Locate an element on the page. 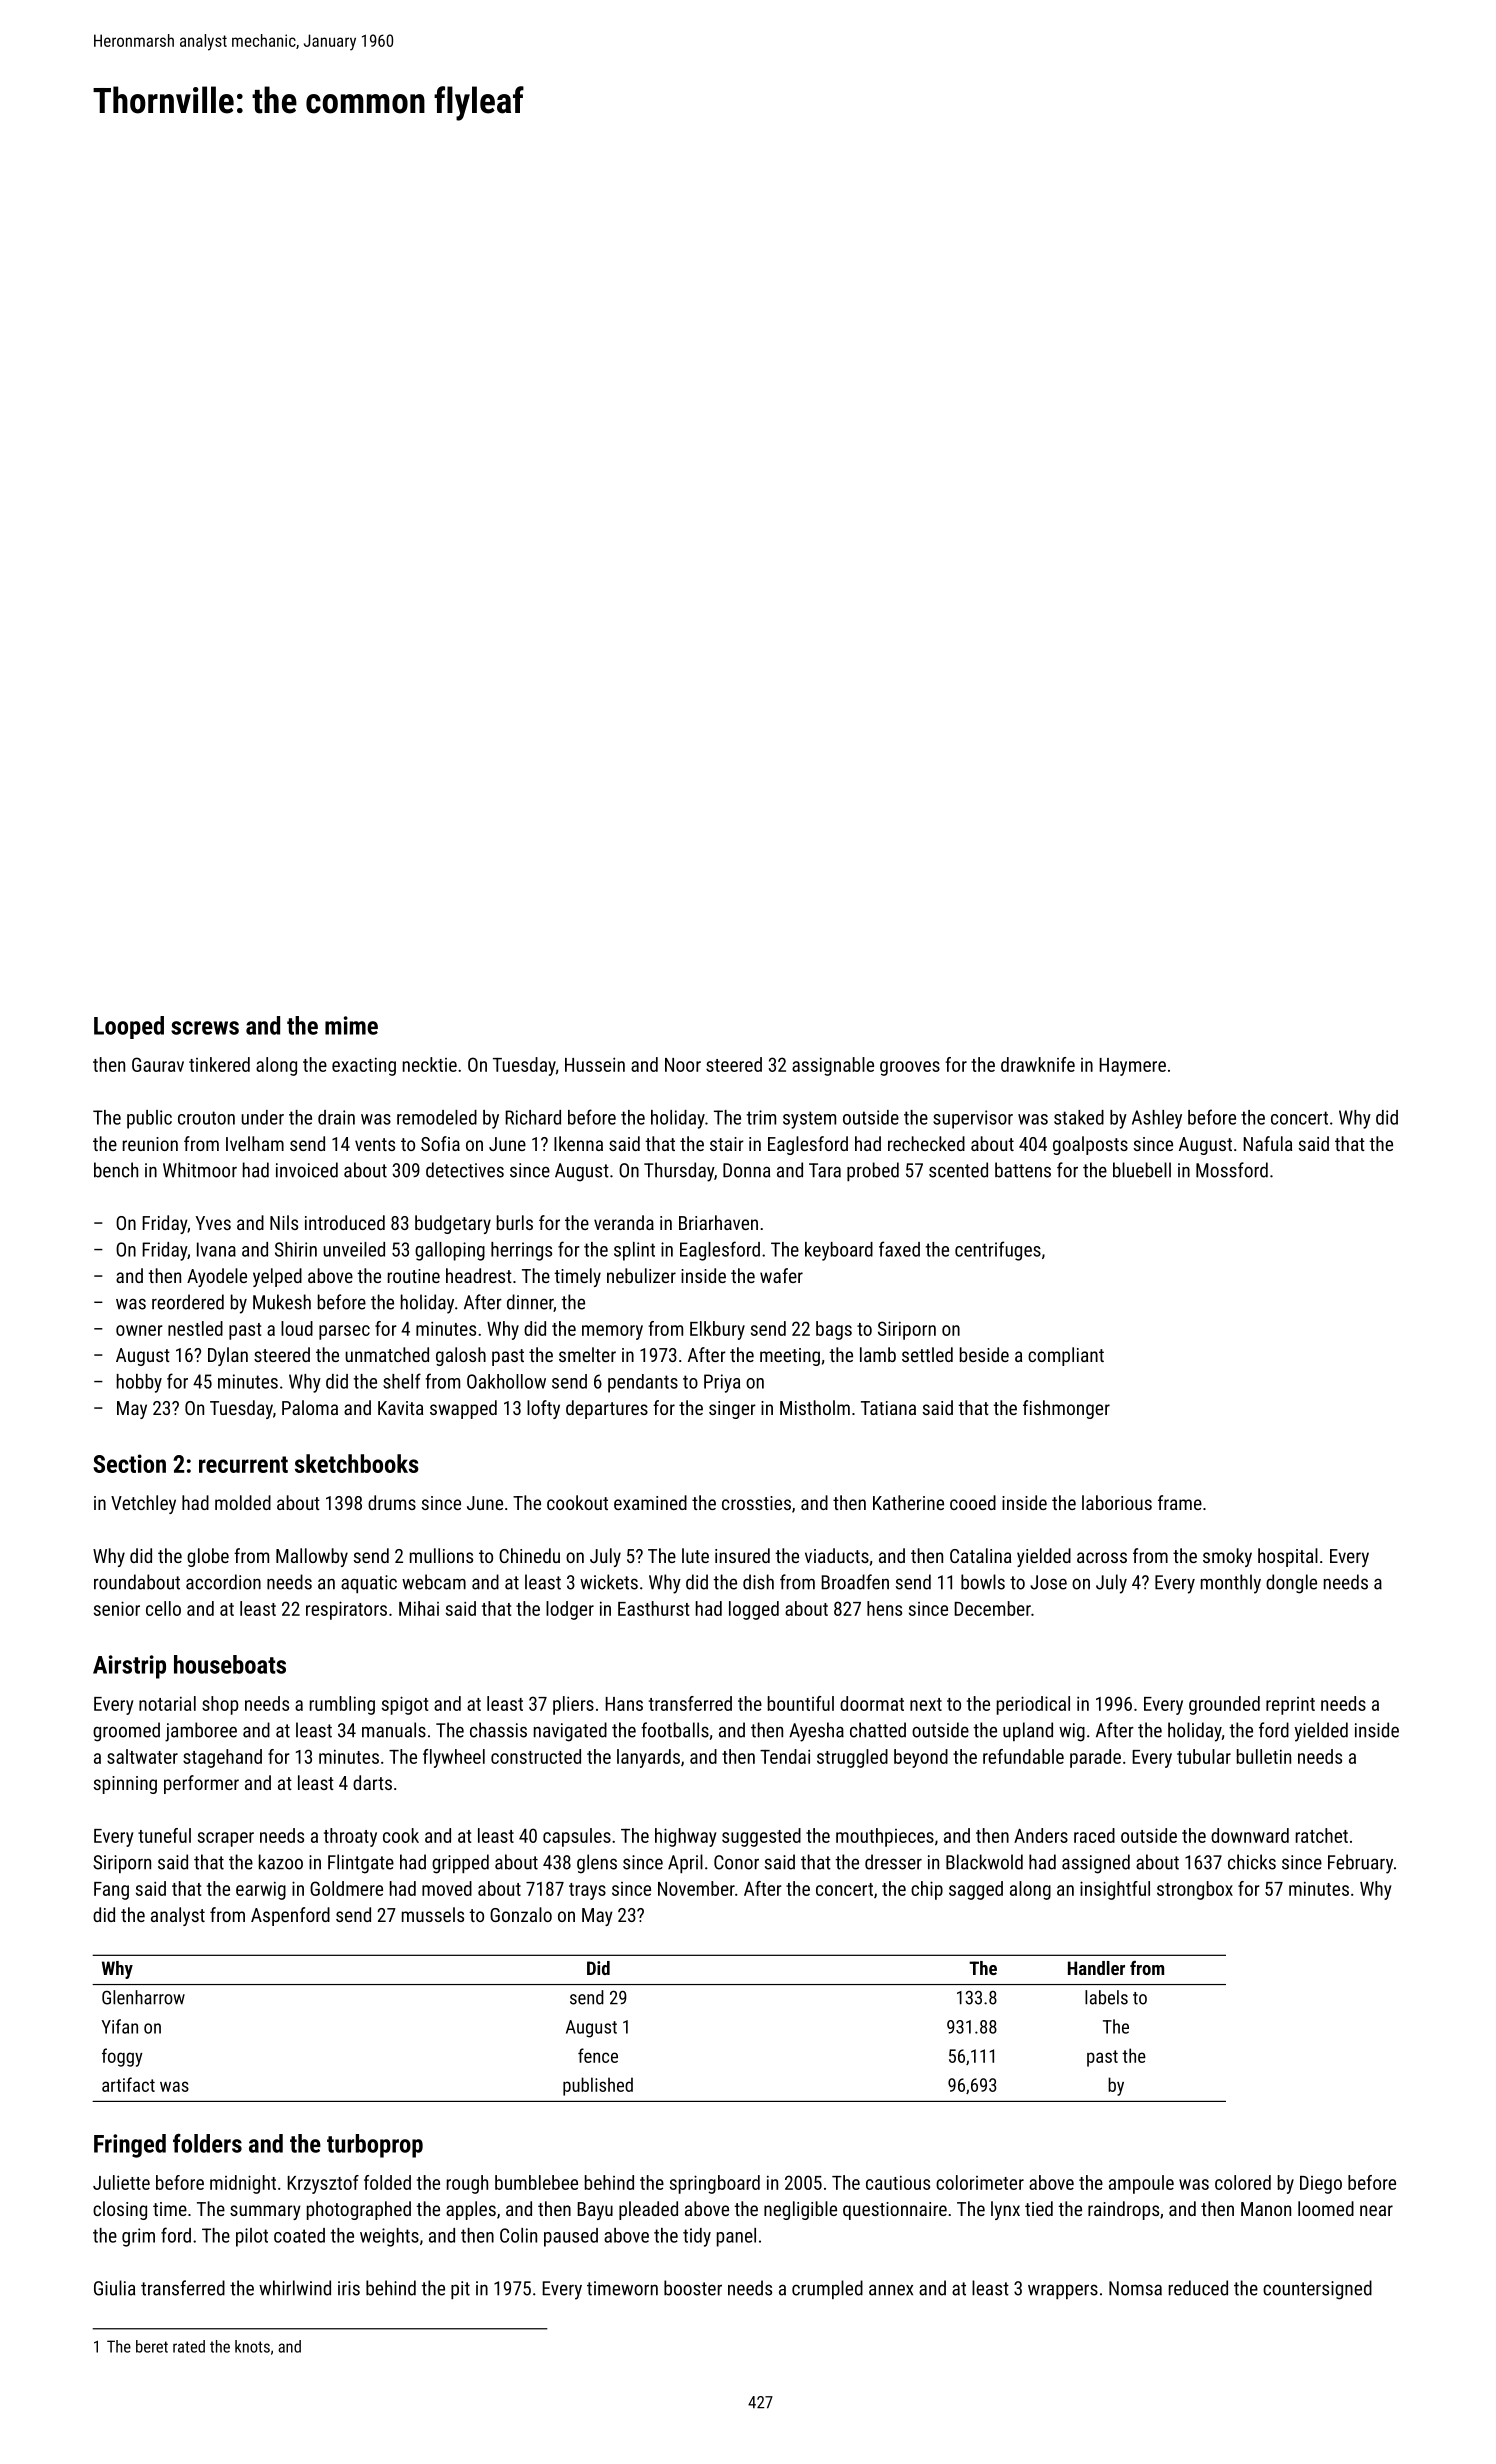 The image size is (1496, 2464). wrappers is located at coordinates (1063, 2291).
